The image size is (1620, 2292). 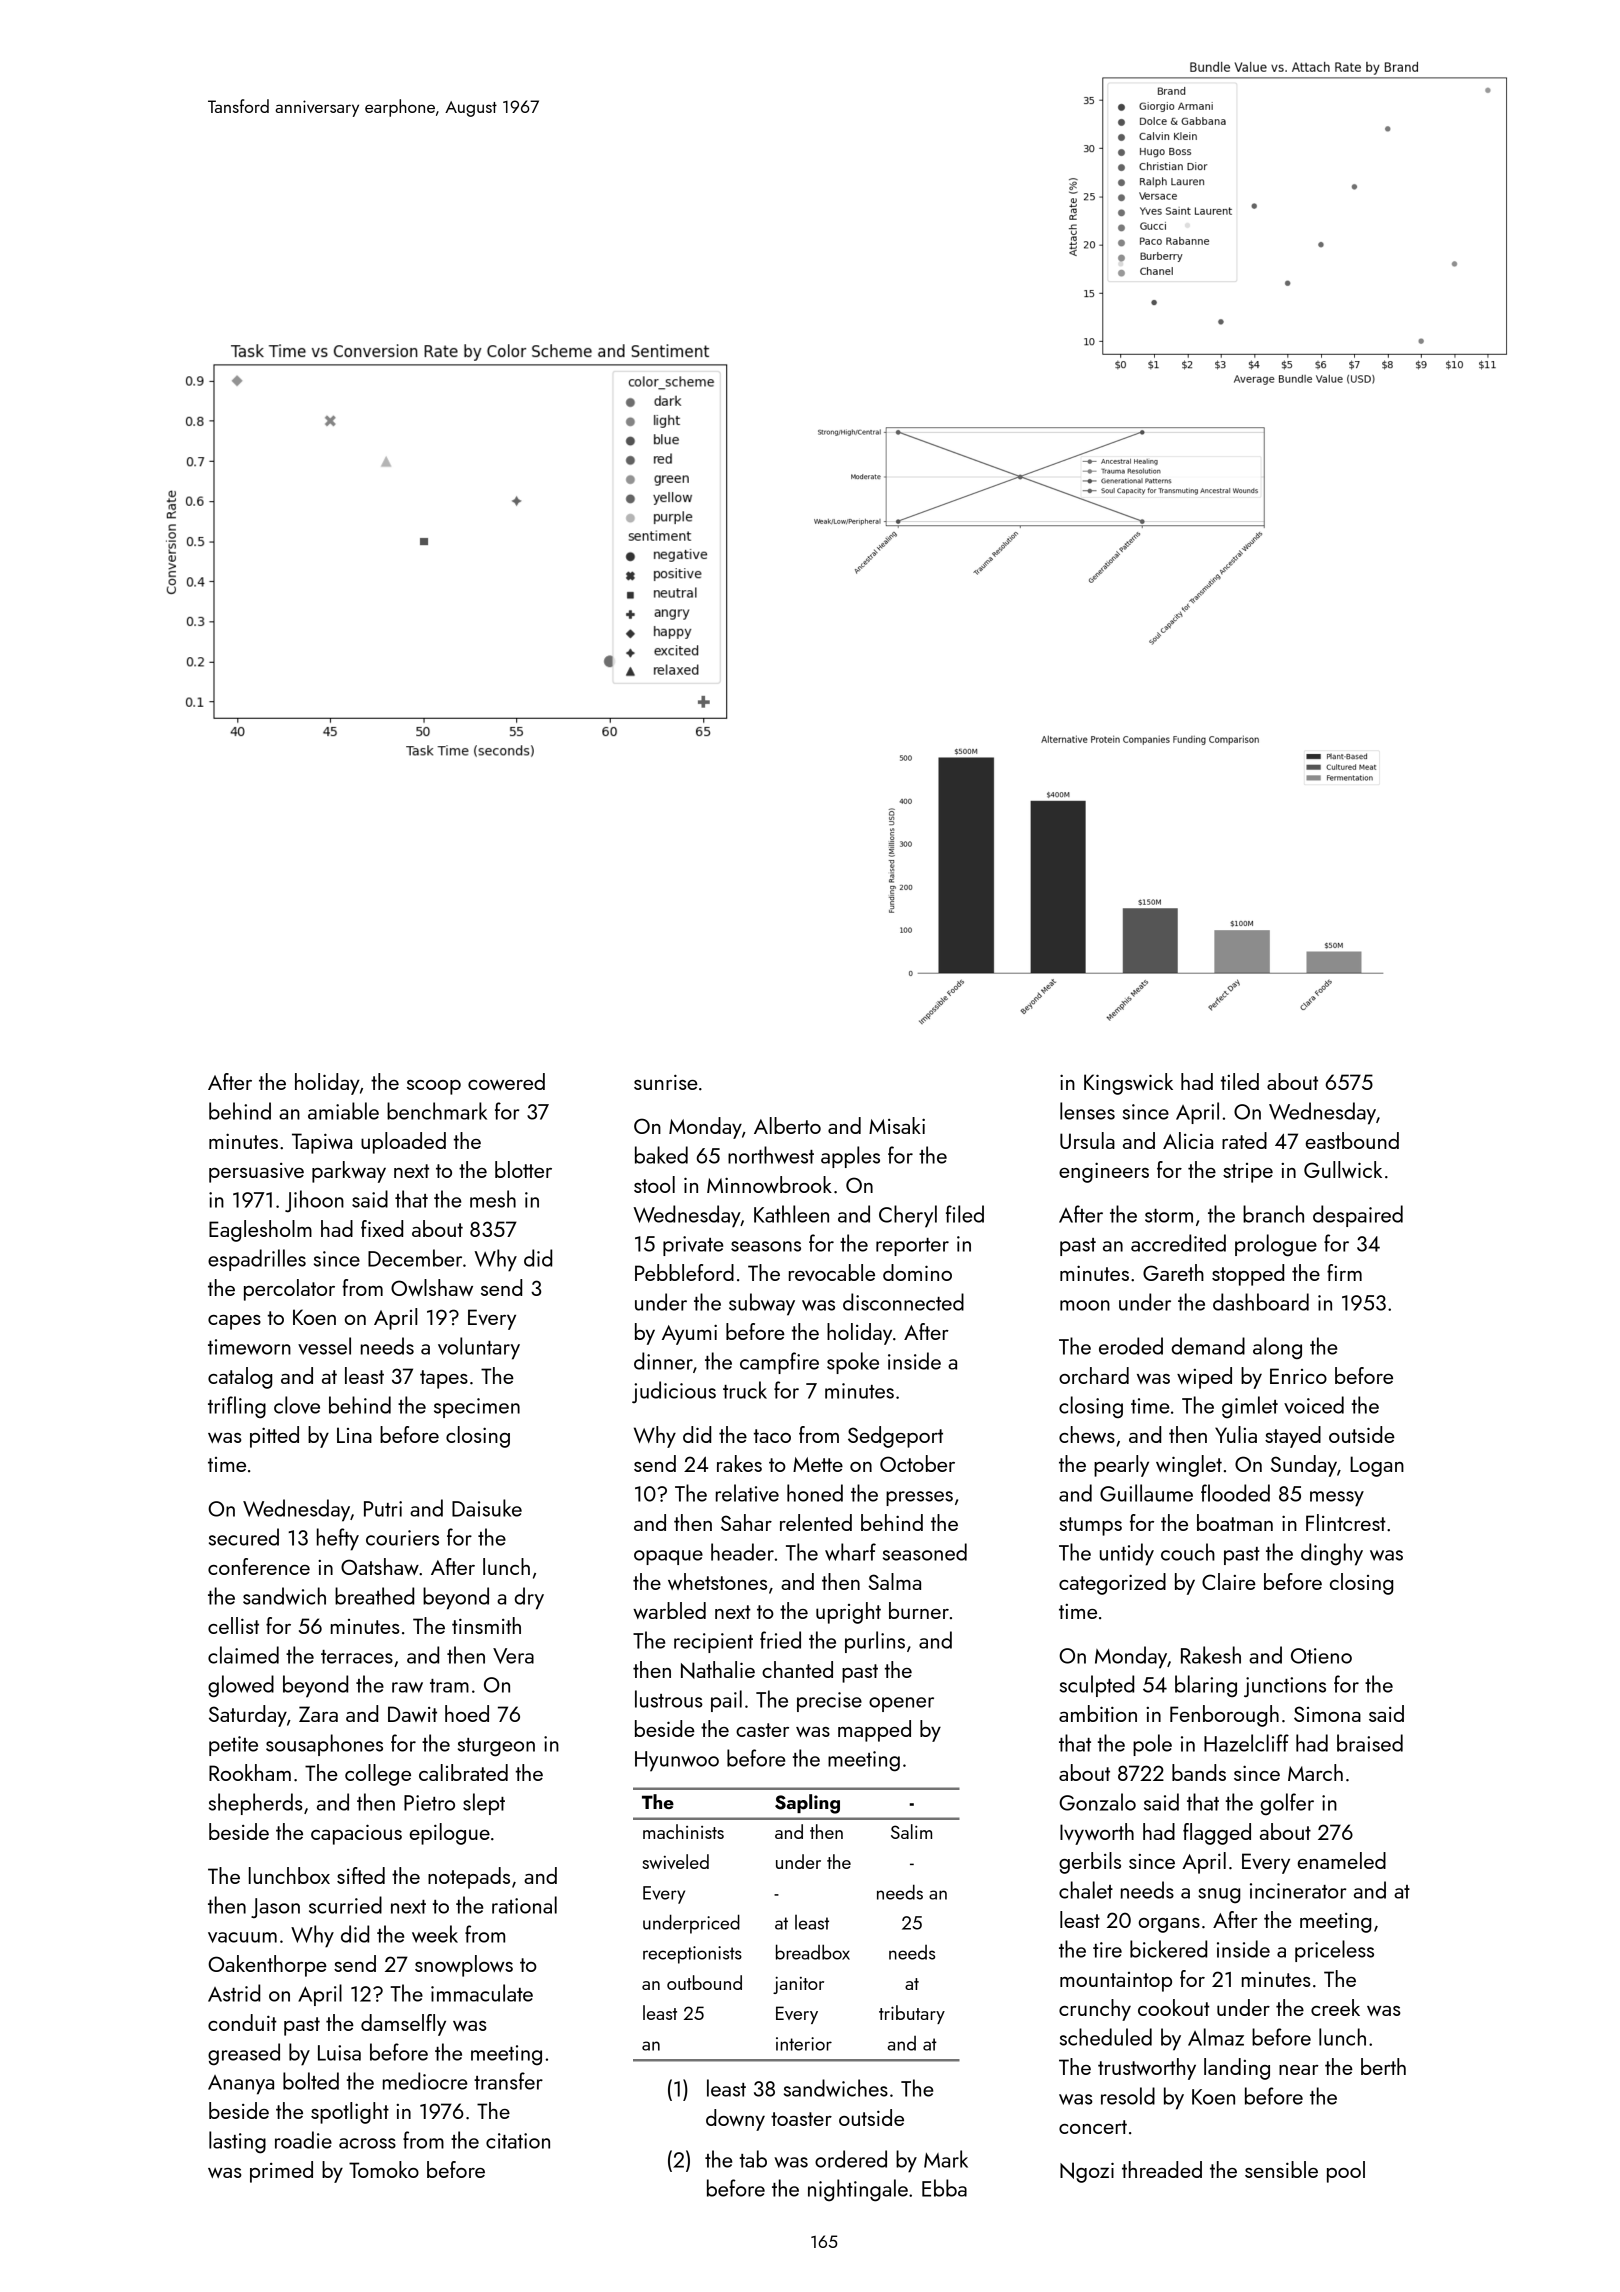 I want to click on spoke, so click(x=853, y=1363).
